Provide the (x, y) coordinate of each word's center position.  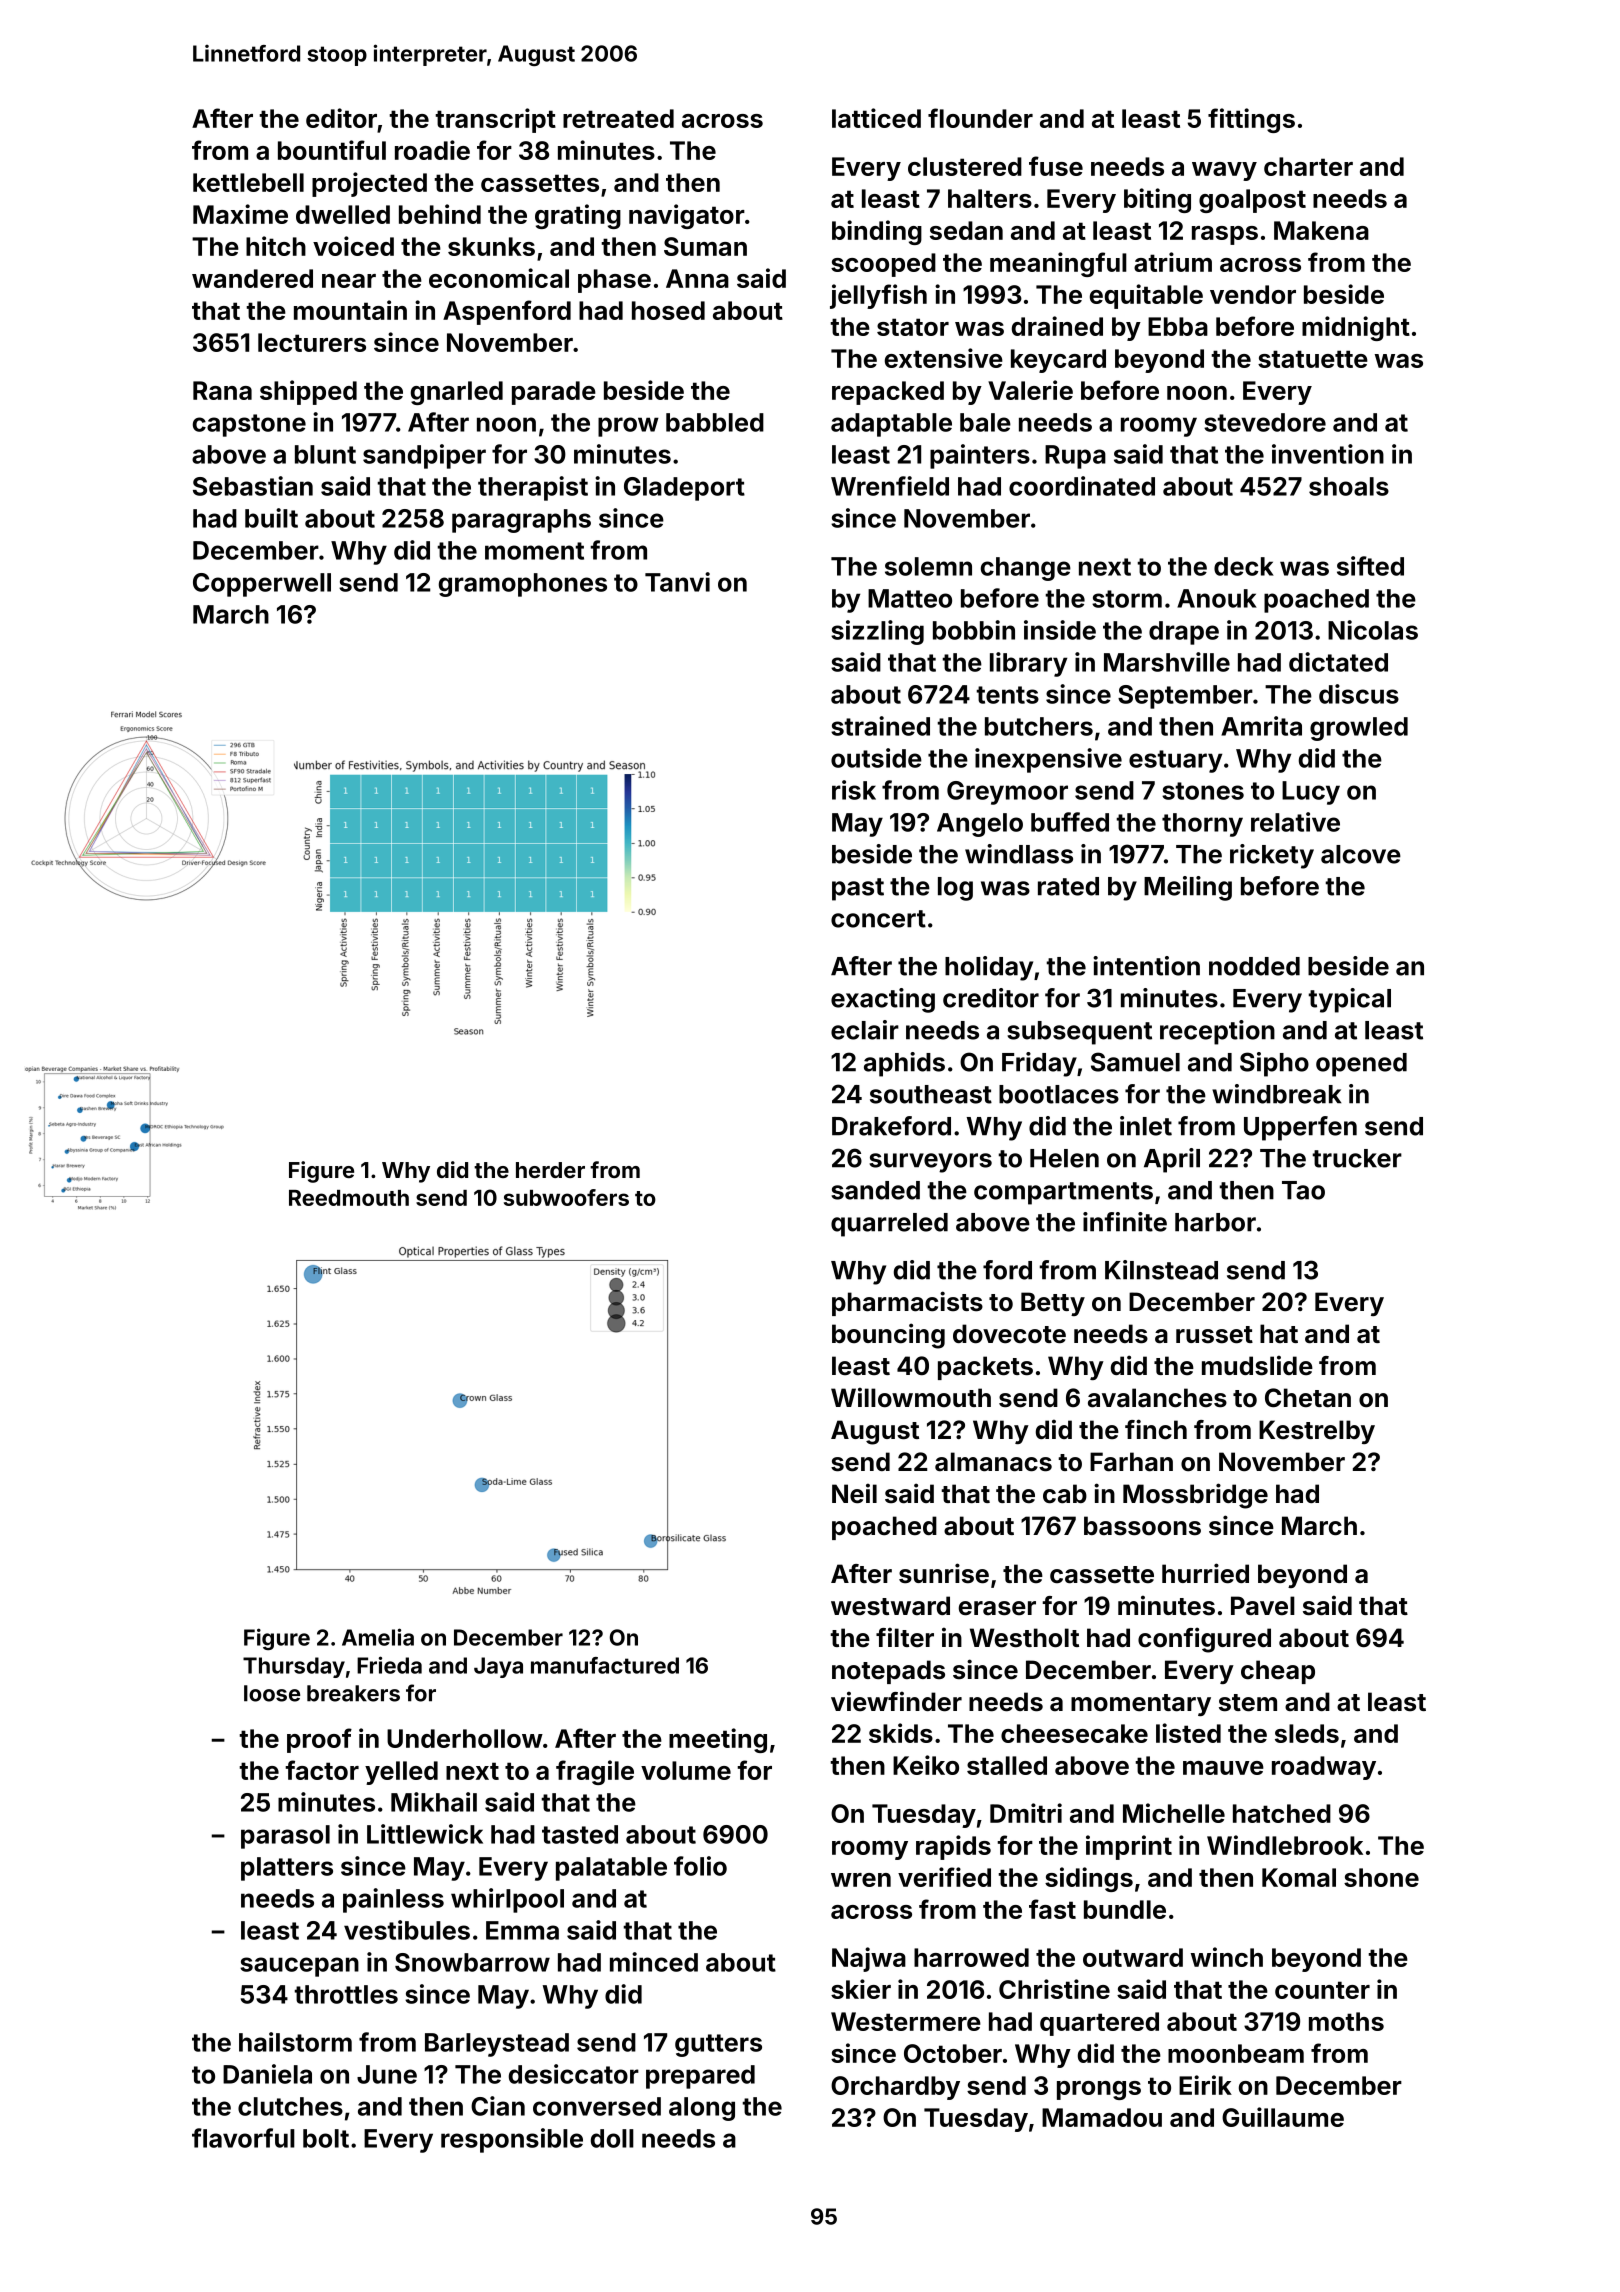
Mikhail (434, 1802)
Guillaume (1283, 2117)
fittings (1251, 120)
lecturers (312, 342)
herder (550, 1170)
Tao (1303, 1190)
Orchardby (895, 2088)
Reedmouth (349, 1198)
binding (877, 232)
